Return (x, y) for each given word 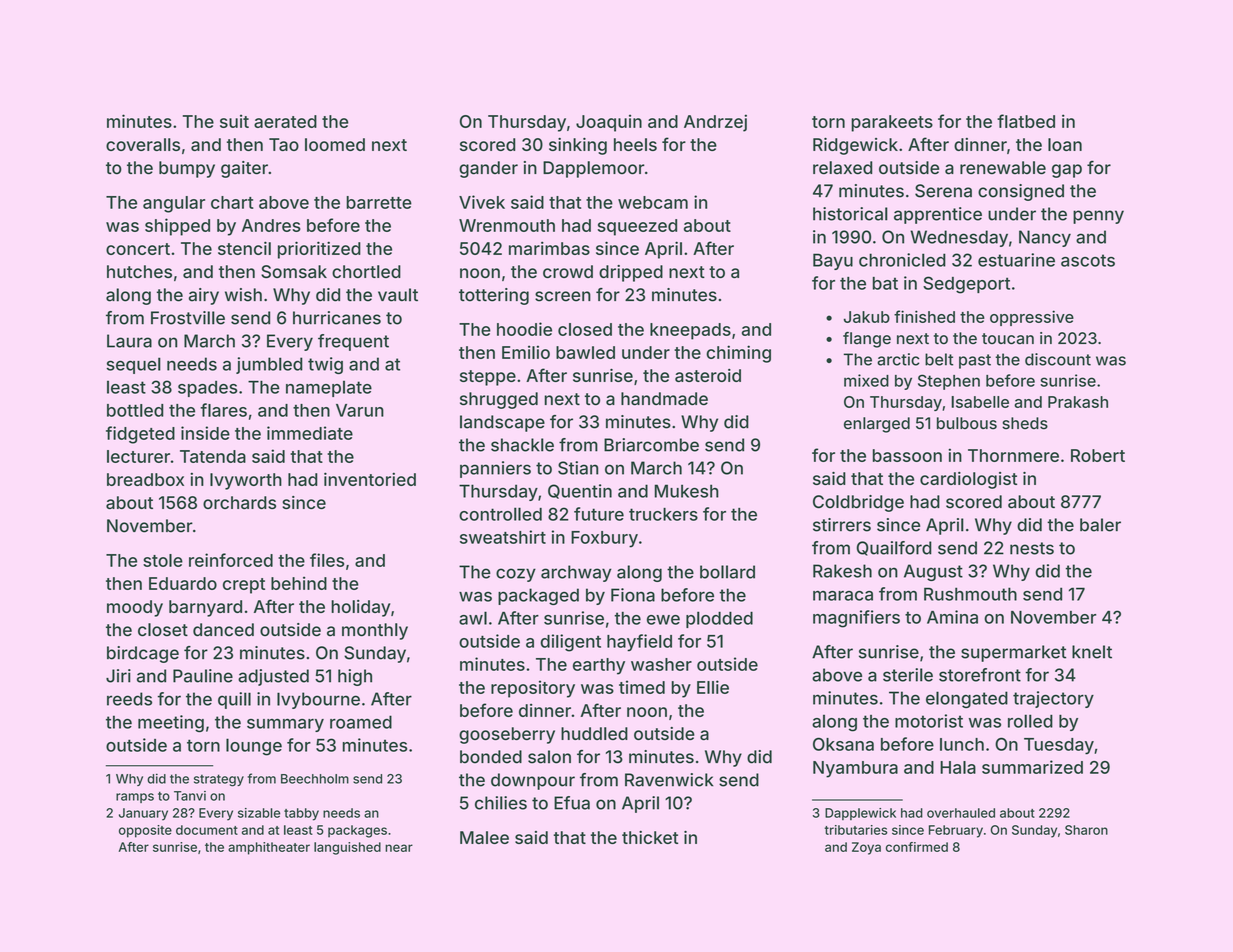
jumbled (269, 365)
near (399, 848)
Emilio (526, 352)
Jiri (118, 676)
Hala (958, 767)
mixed (866, 380)
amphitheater (269, 848)
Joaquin (609, 123)
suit (234, 121)
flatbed (1026, 121)
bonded (491, 757)
